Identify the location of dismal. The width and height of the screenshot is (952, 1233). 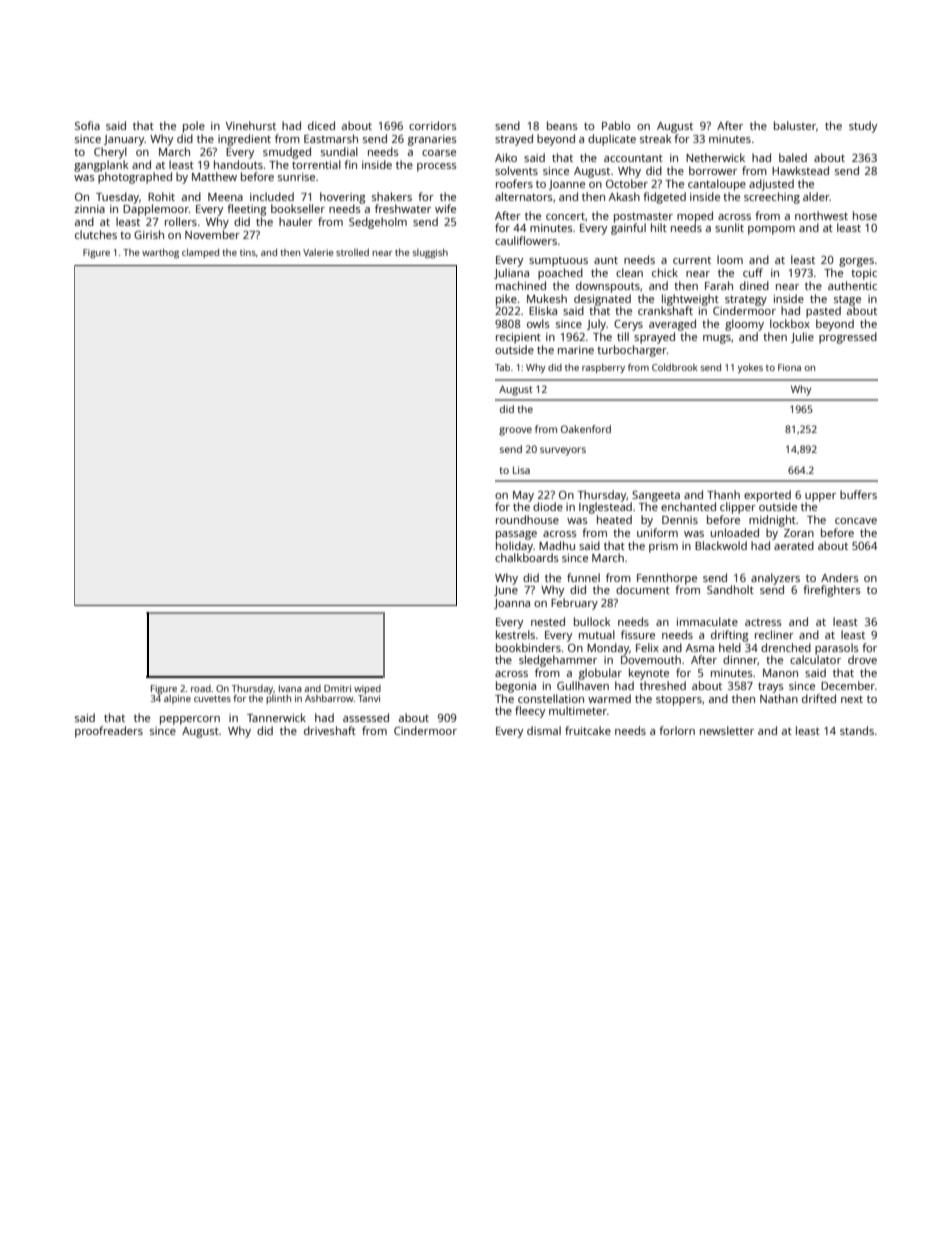
(544, 730).
